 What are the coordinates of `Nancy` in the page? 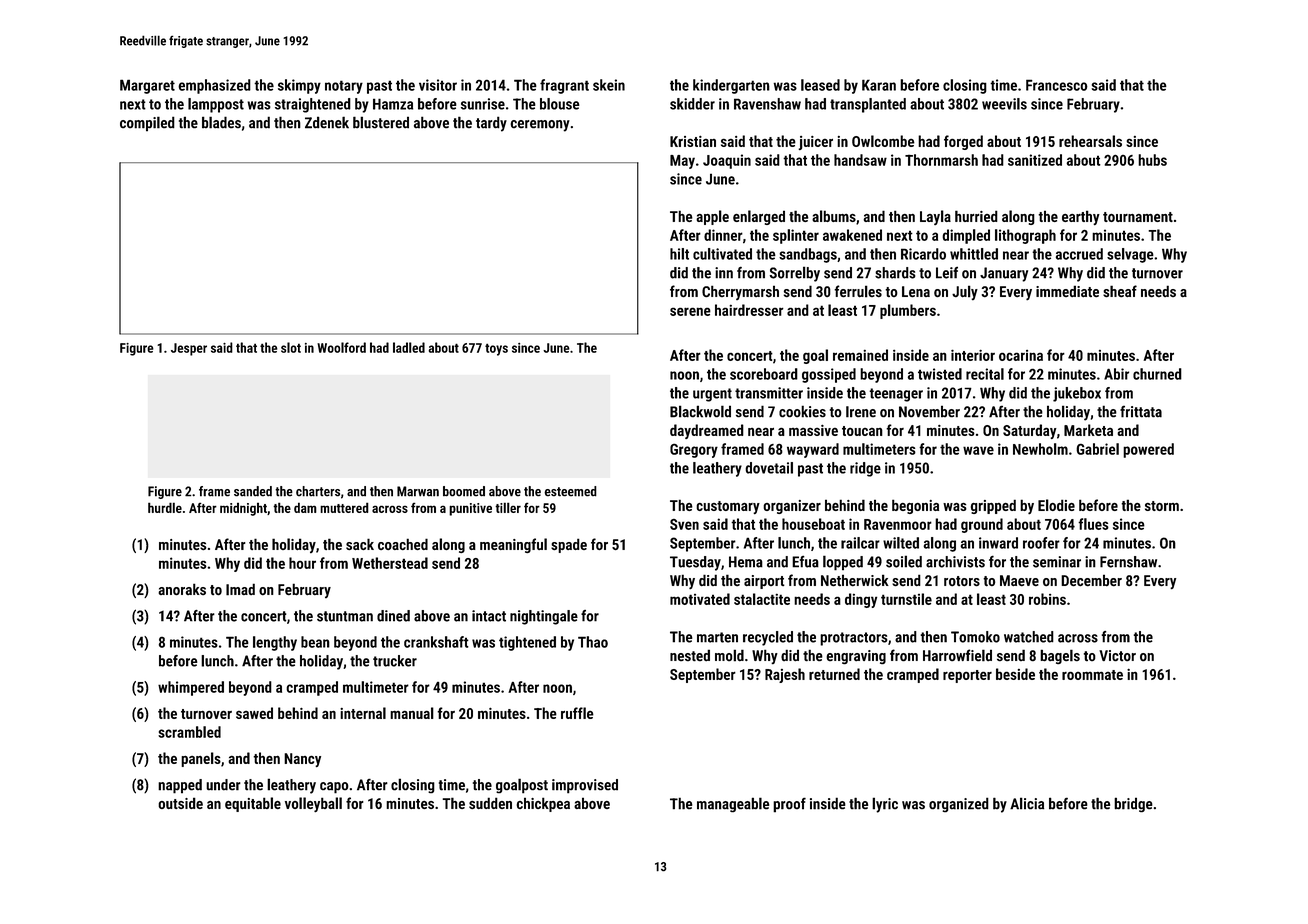 It's located at (302, 760).
